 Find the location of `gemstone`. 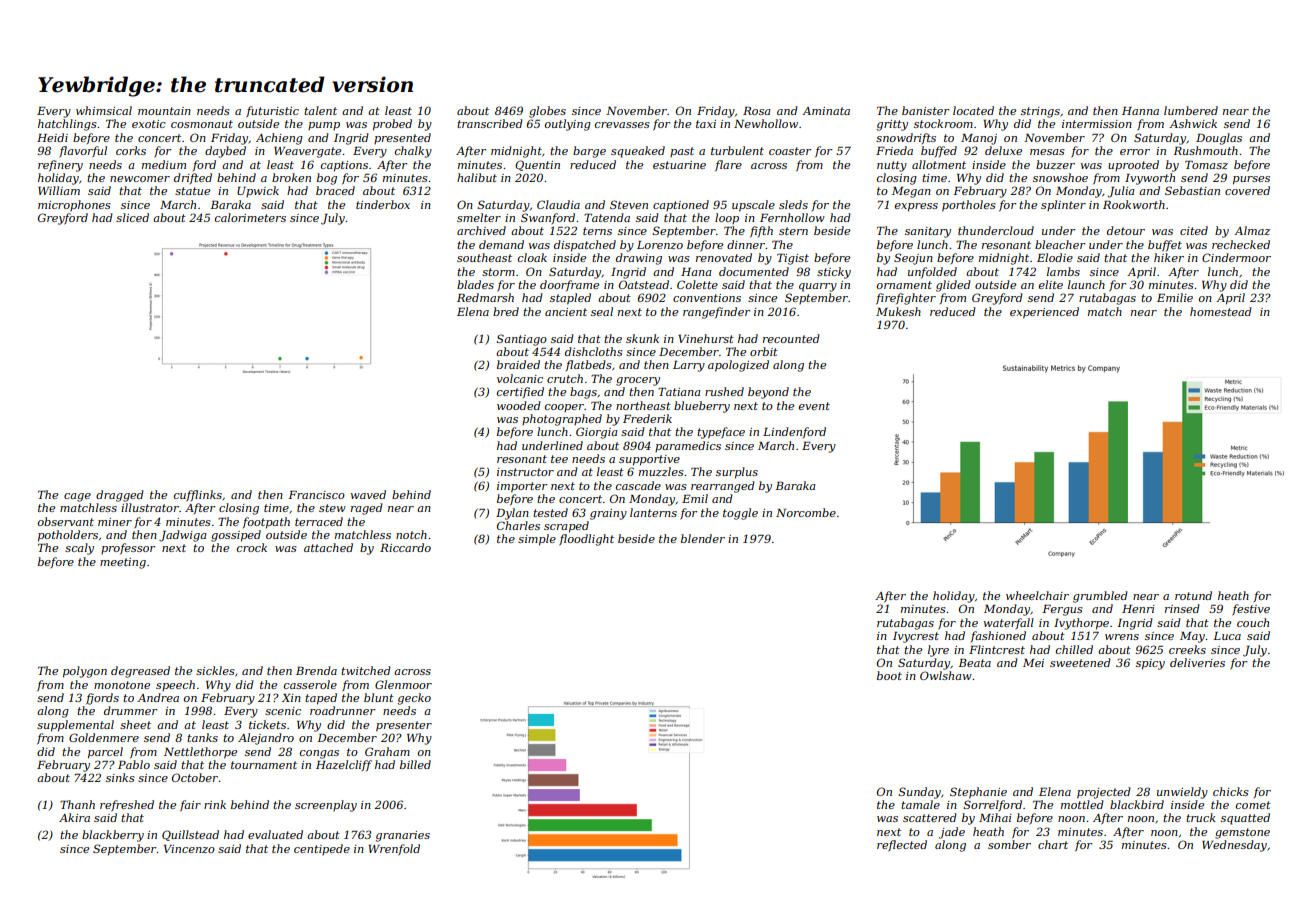

gemstone is located at coordinates (1242, 833).
